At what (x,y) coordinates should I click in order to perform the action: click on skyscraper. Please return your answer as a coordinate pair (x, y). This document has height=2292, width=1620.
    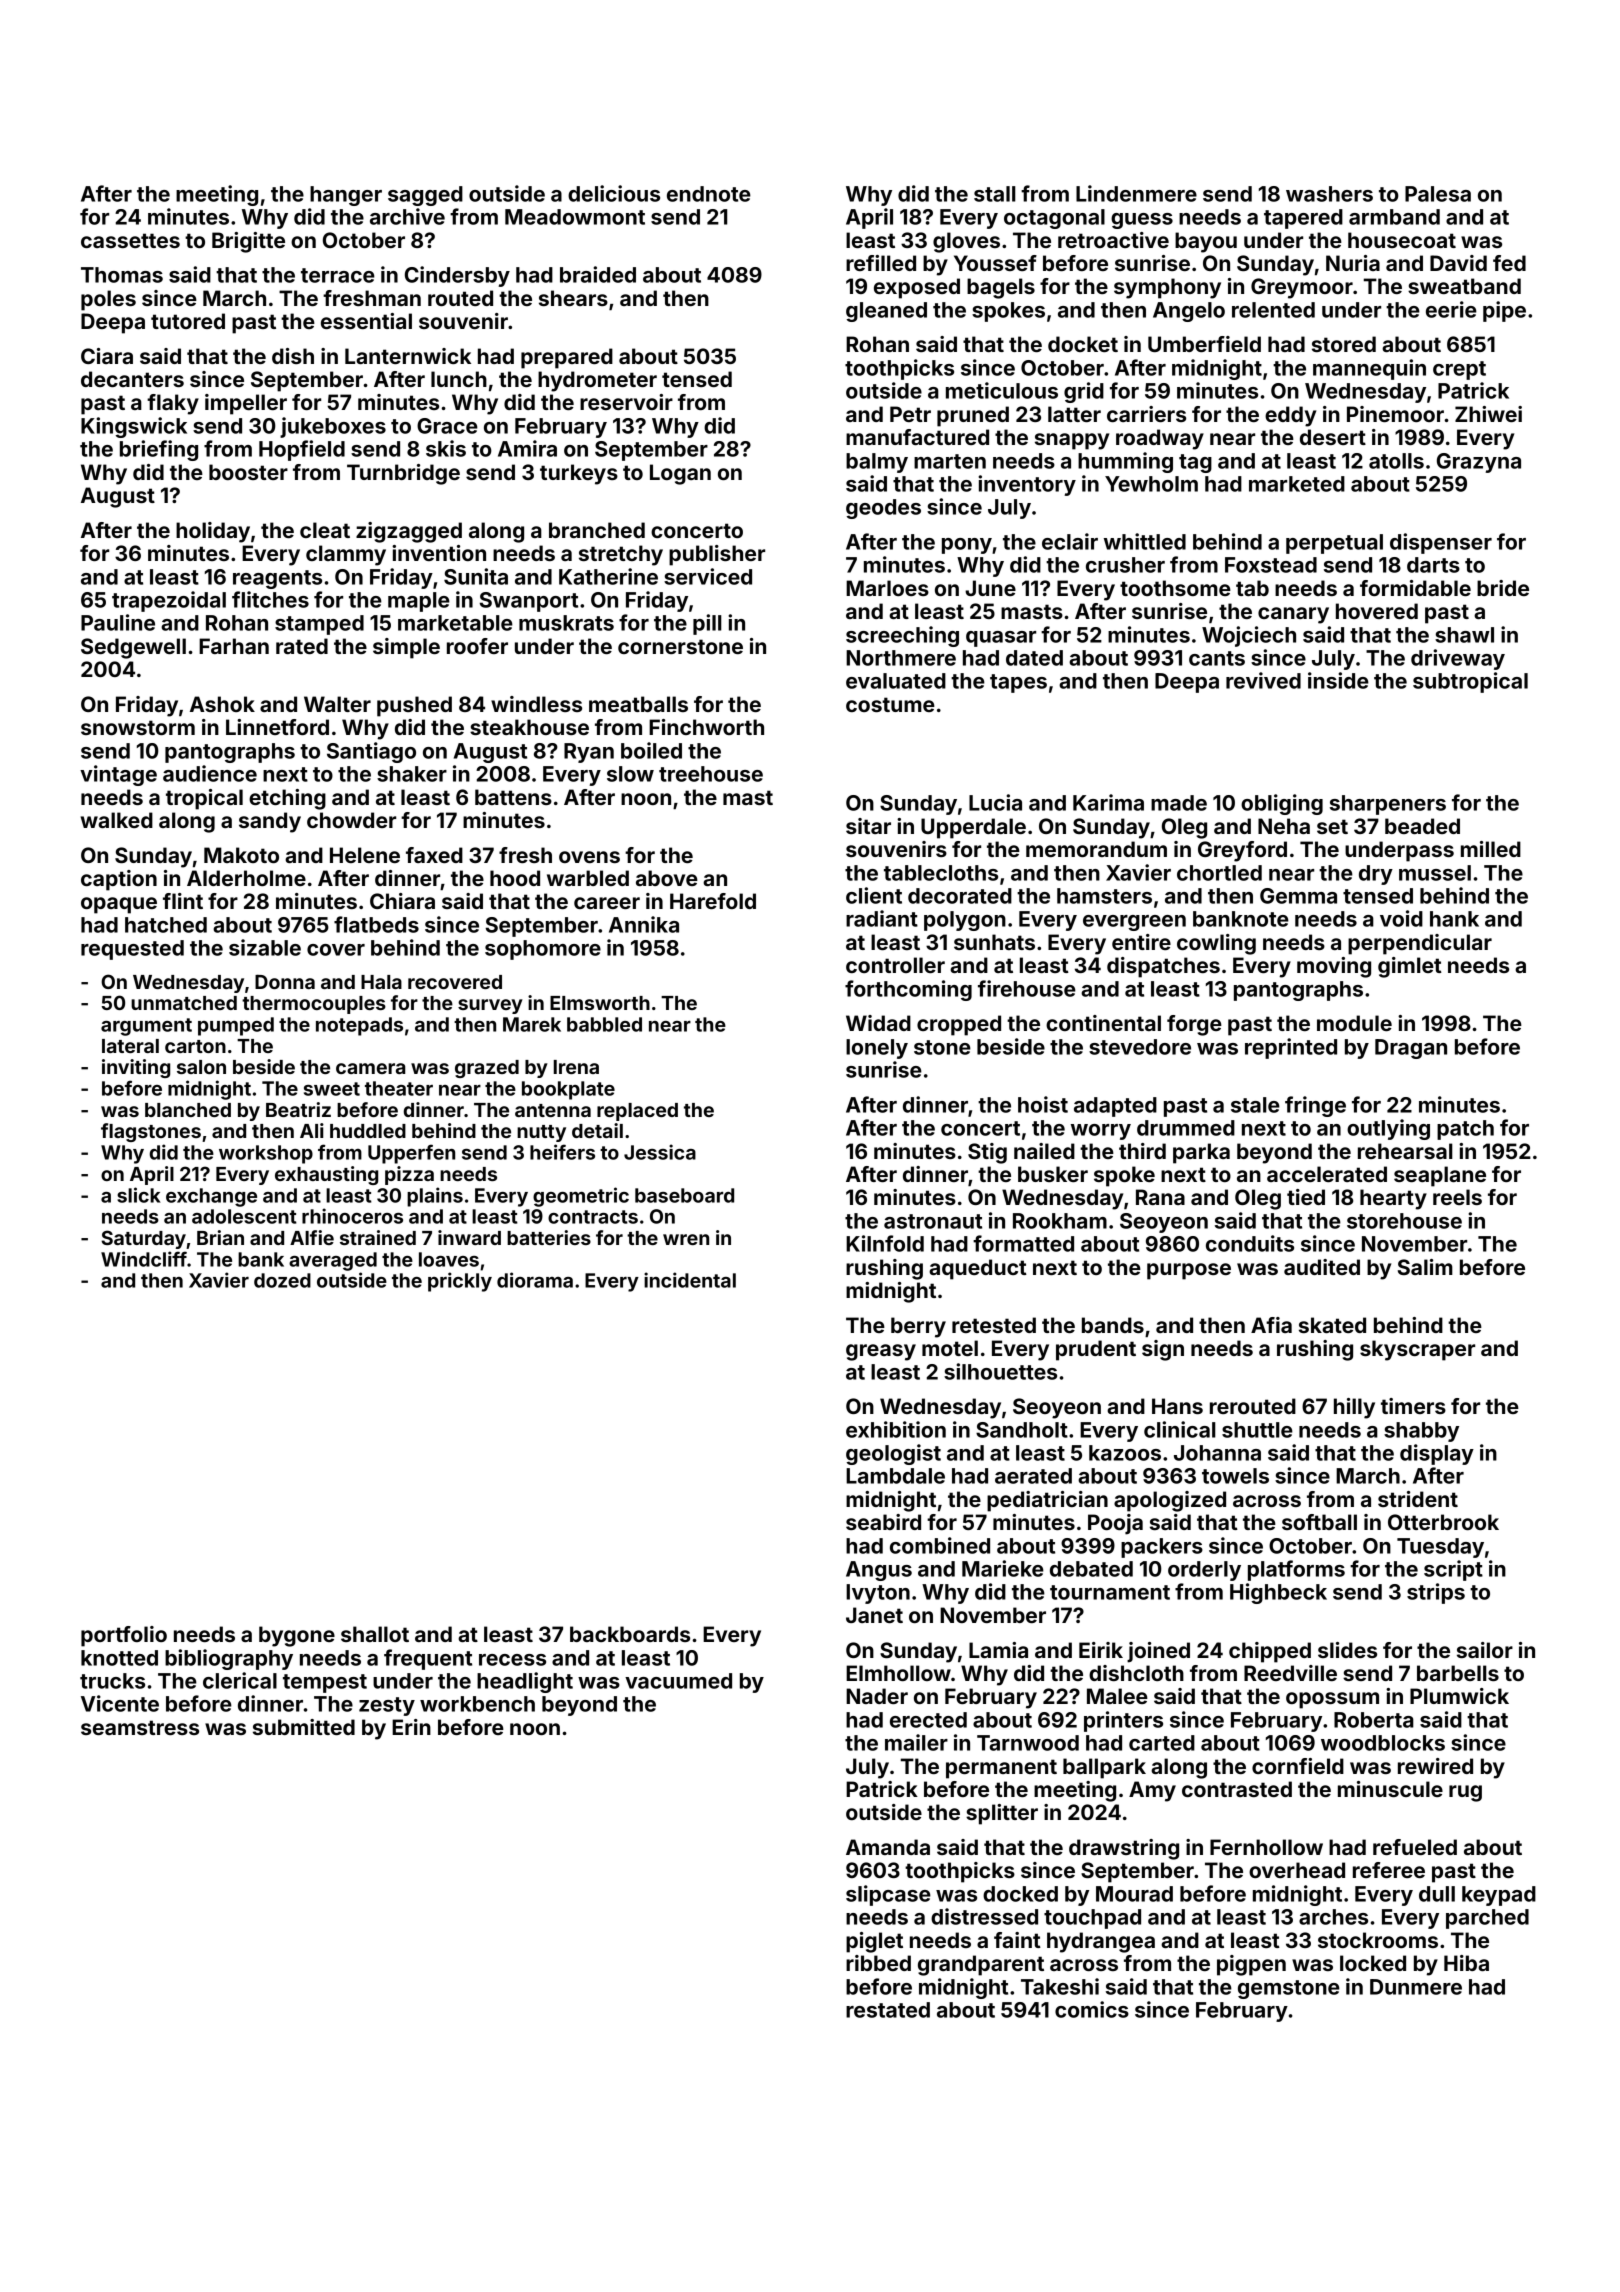
    Looking at the image, I should click on (1417, 1350).
